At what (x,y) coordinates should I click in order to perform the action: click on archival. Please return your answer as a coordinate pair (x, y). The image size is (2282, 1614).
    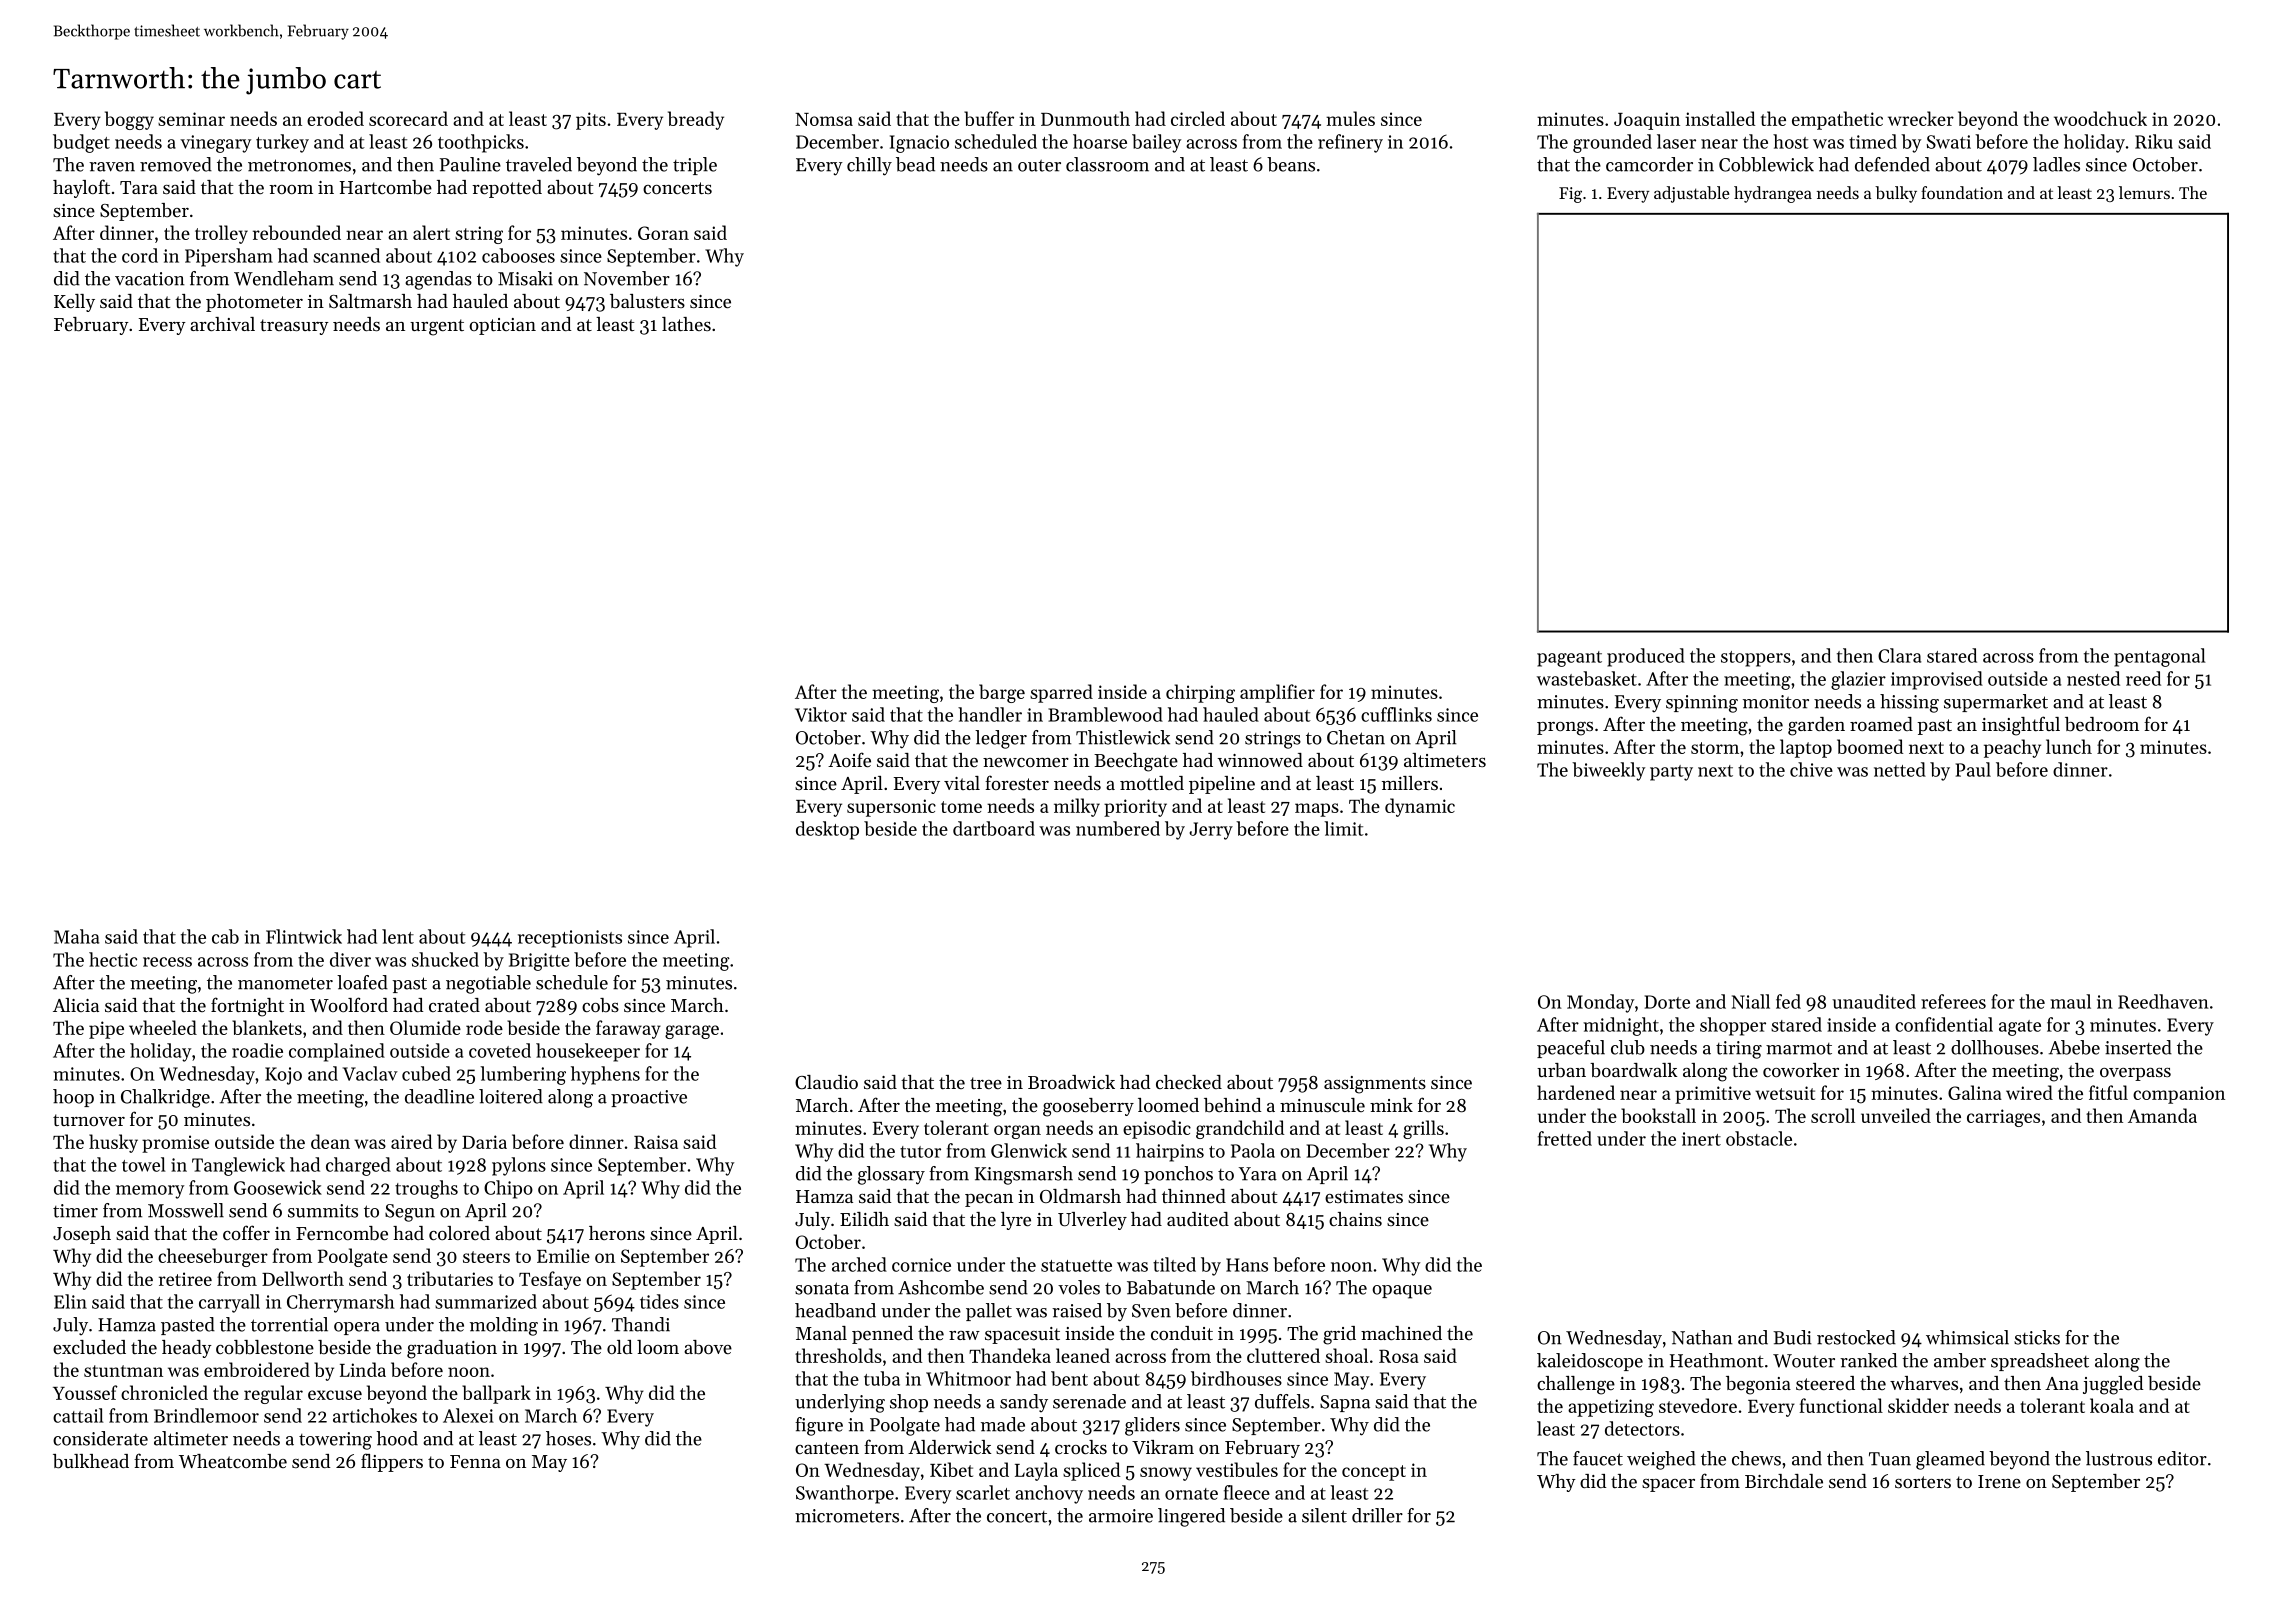
    Looking at the image, I should click on (222, 324).
